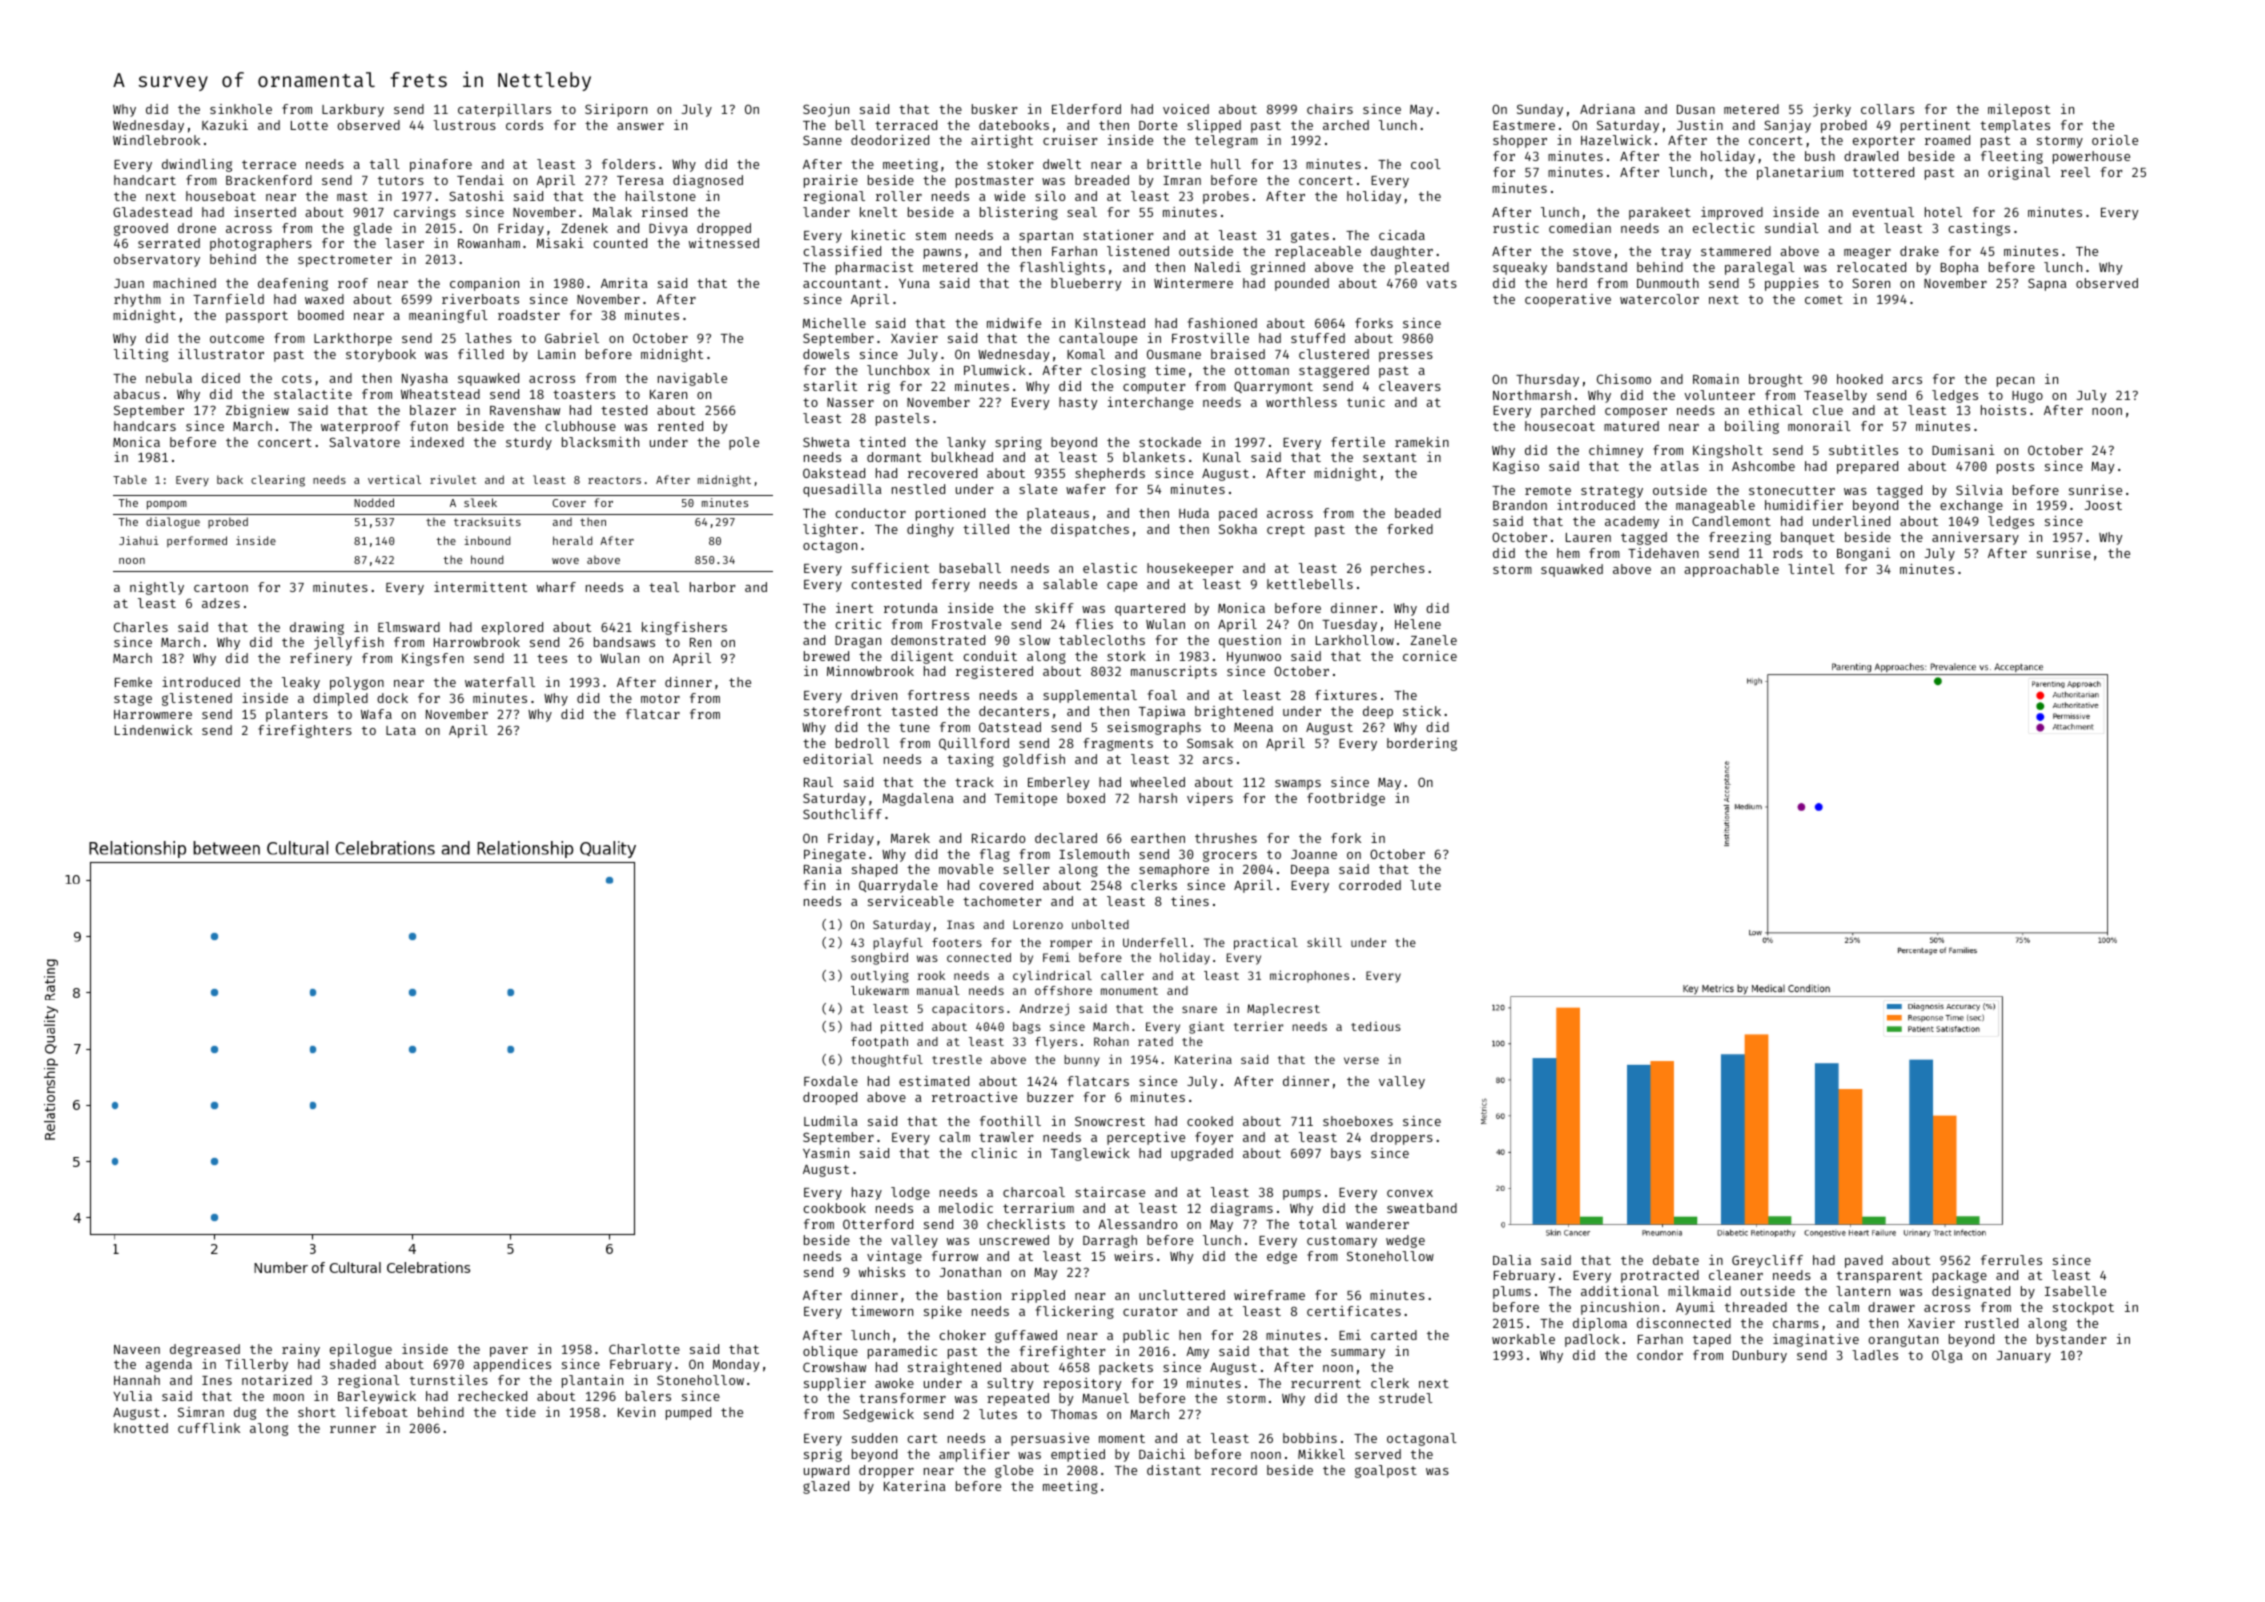  I want to click on supplemental, so click(1090, 696).
